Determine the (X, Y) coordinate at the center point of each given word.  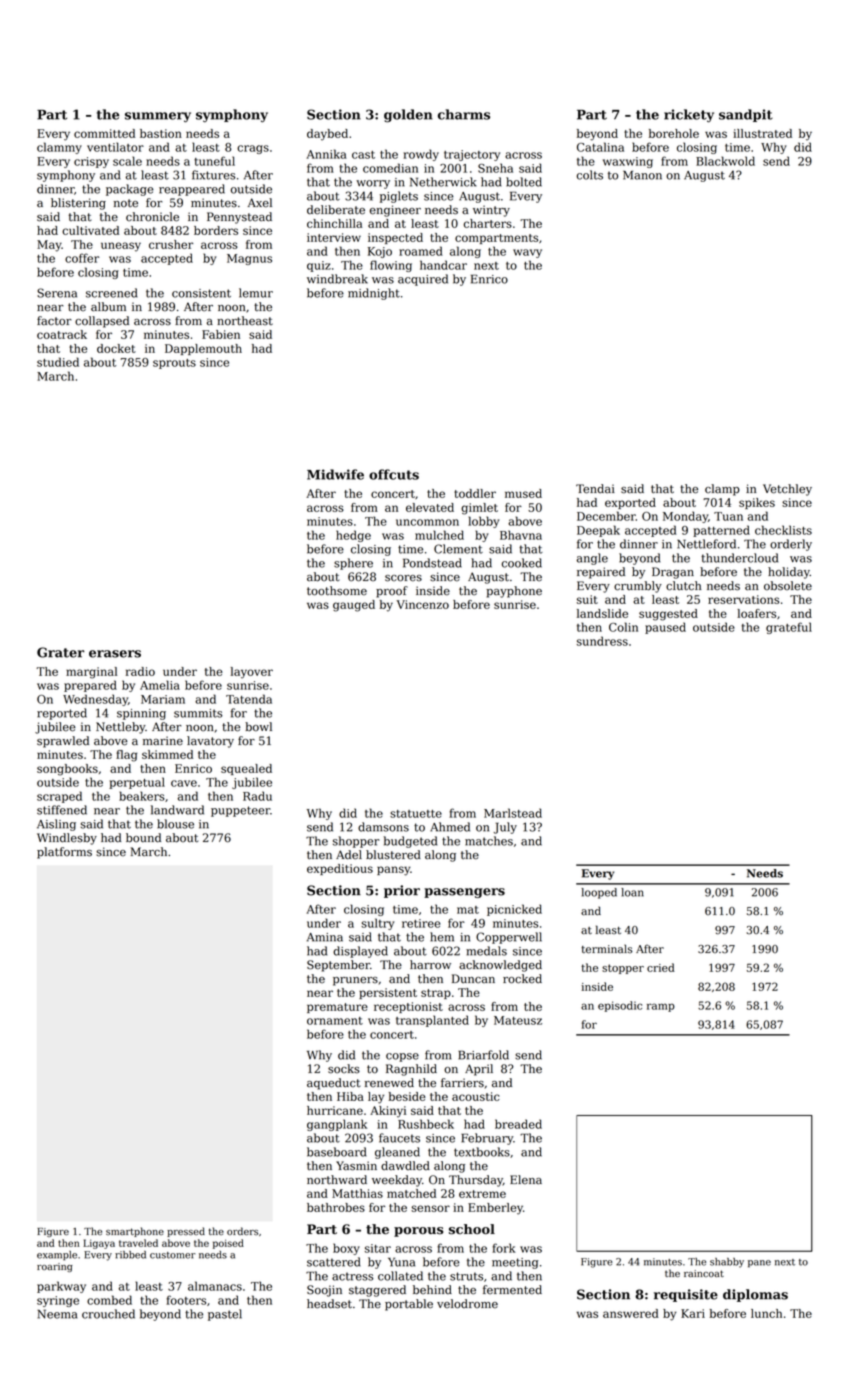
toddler (475, 493)
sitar (378, 1248)
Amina (325, 937)
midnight (374, 294)
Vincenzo (422, 604)
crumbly (638, 587)
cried (661, 967)
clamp (722, 490)
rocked (522, 979)
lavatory (210, 742)
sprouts (174, 364)
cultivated (90, 230)
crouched (108, 1314)
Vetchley (787, 490)
